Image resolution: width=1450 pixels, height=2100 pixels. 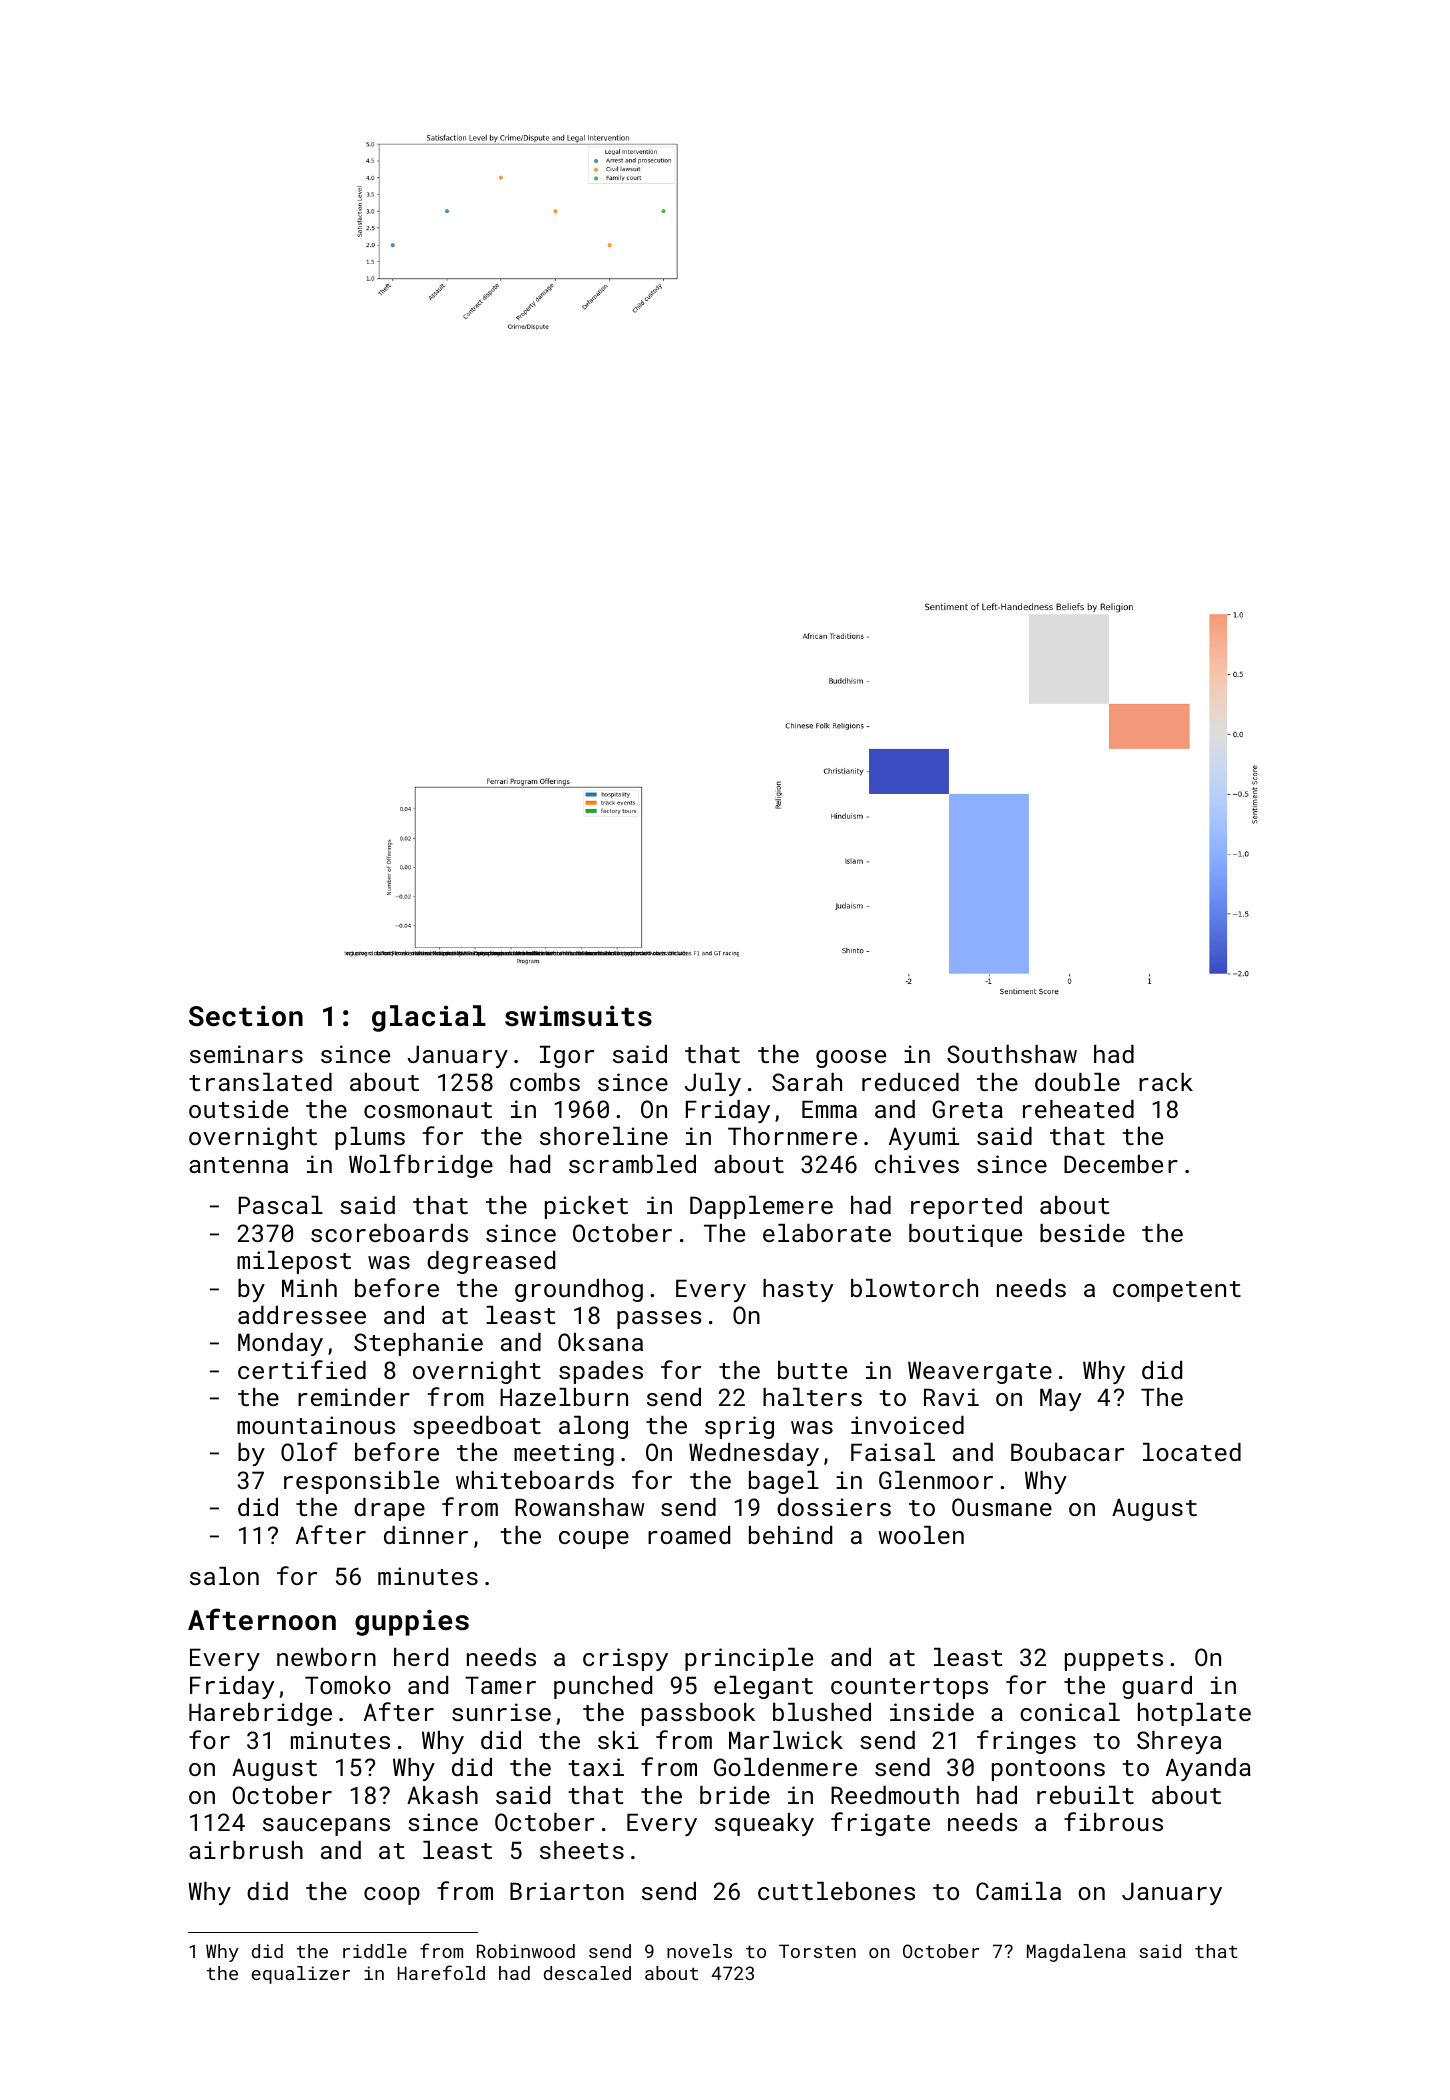 I want to click on principle, so click(x=749, y=1659).
